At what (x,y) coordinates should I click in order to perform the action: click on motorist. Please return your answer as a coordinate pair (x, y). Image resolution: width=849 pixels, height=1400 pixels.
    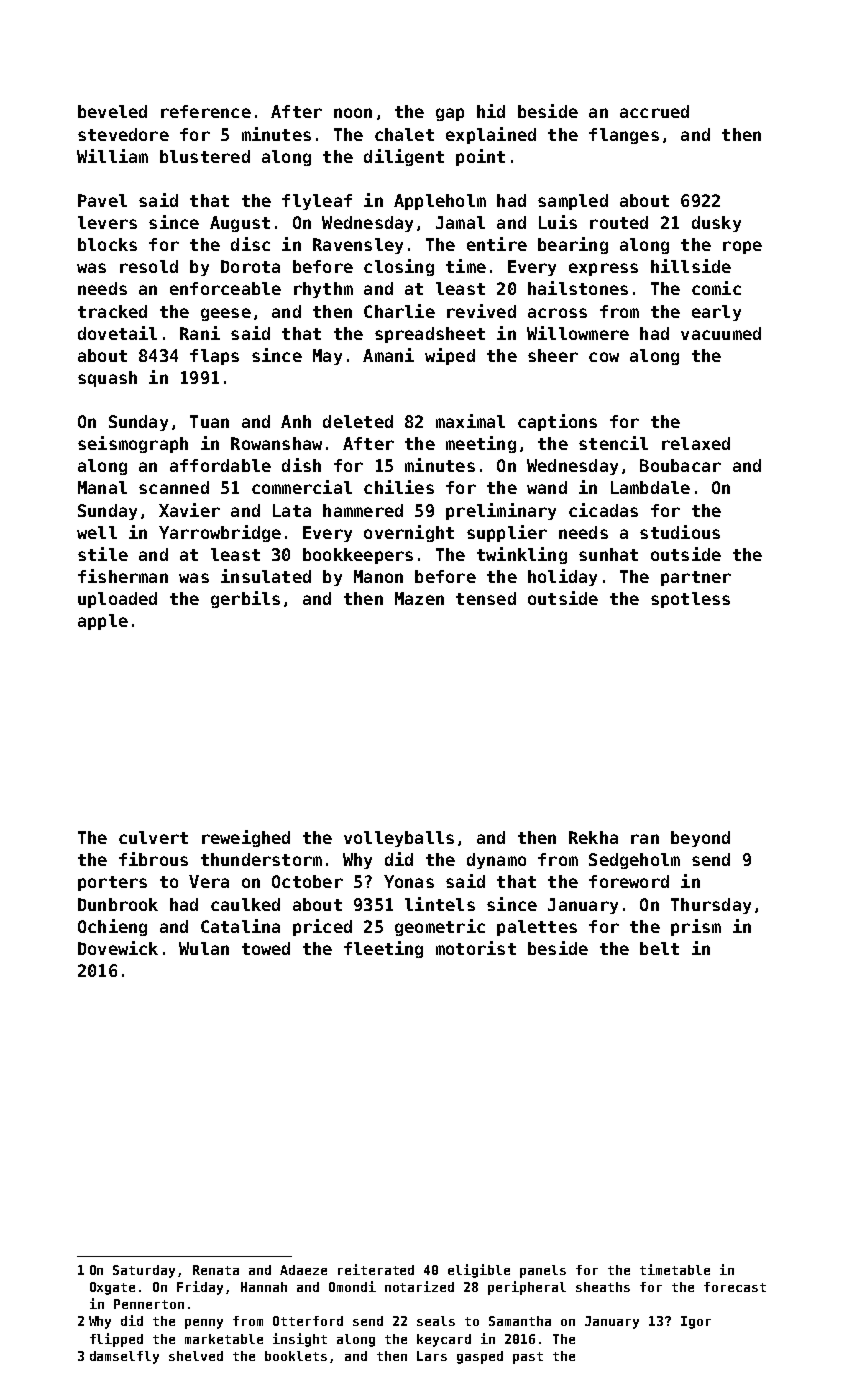
    Looking at the image, I should click on (476, 948).
